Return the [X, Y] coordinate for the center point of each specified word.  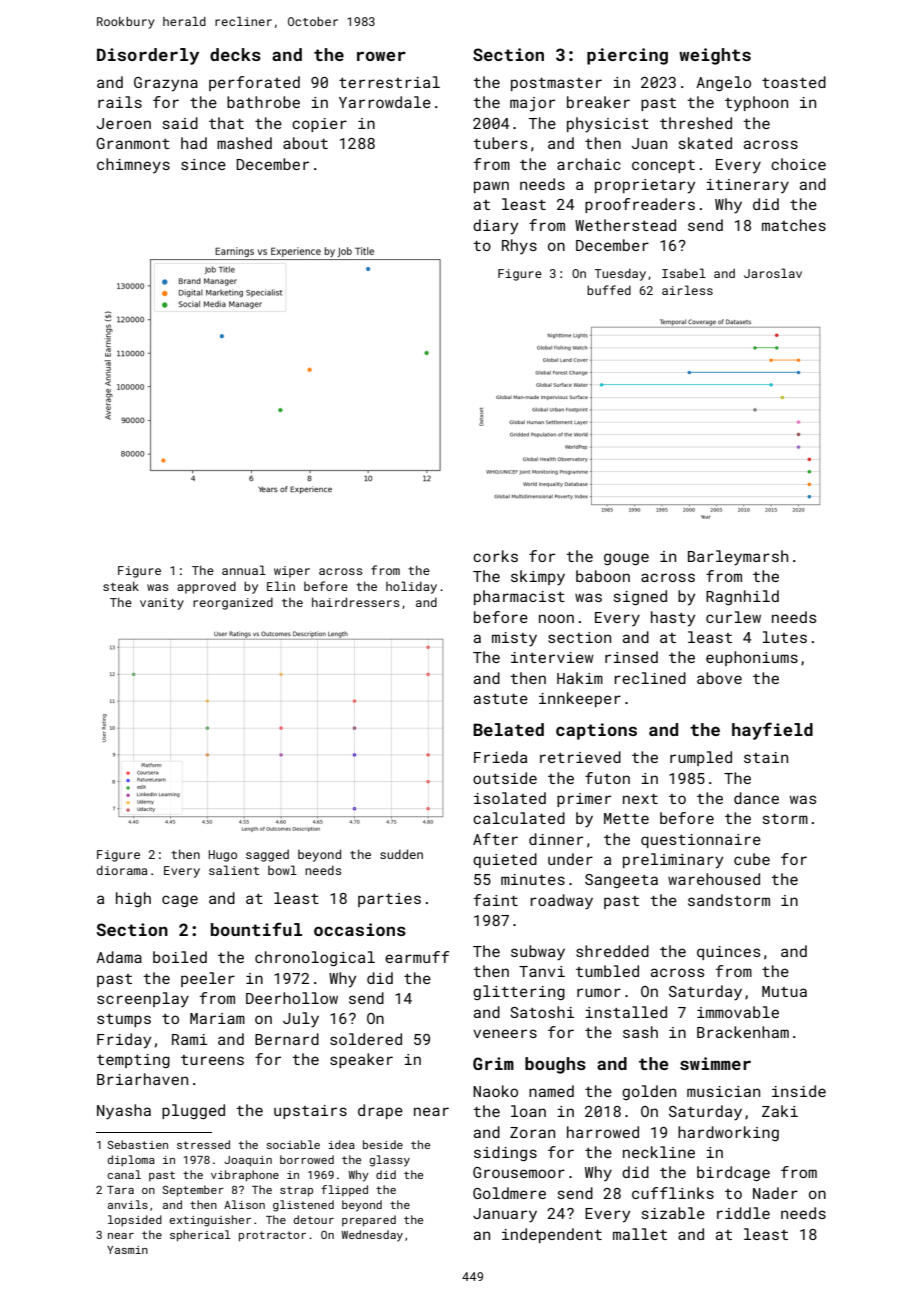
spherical [200, 1236]
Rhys [519, 246]
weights [715, 56]
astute [501, 699]
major [532, 104]
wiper [292, 572]
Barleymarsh [738, 558]
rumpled [701, 758]
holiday [411, 587]
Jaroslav [773, 273]
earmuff [417, 957]
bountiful [256, 929]
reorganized [233, 603]
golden [649, 1092]
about [305, 143]
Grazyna [166, 84]
